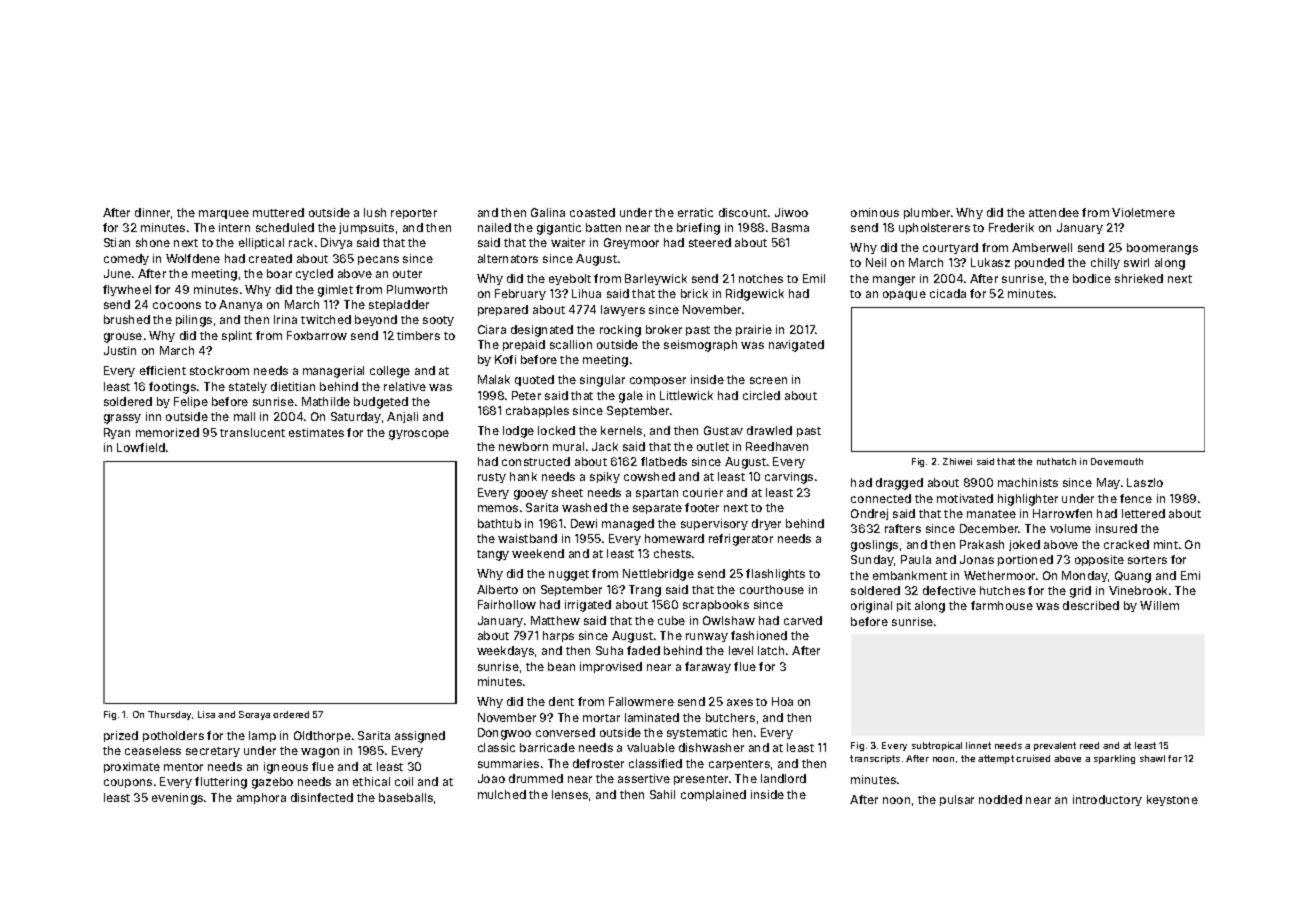  Describe the element at coordinates (183, 767) in the screenshot. I see `mentor` at that location.
